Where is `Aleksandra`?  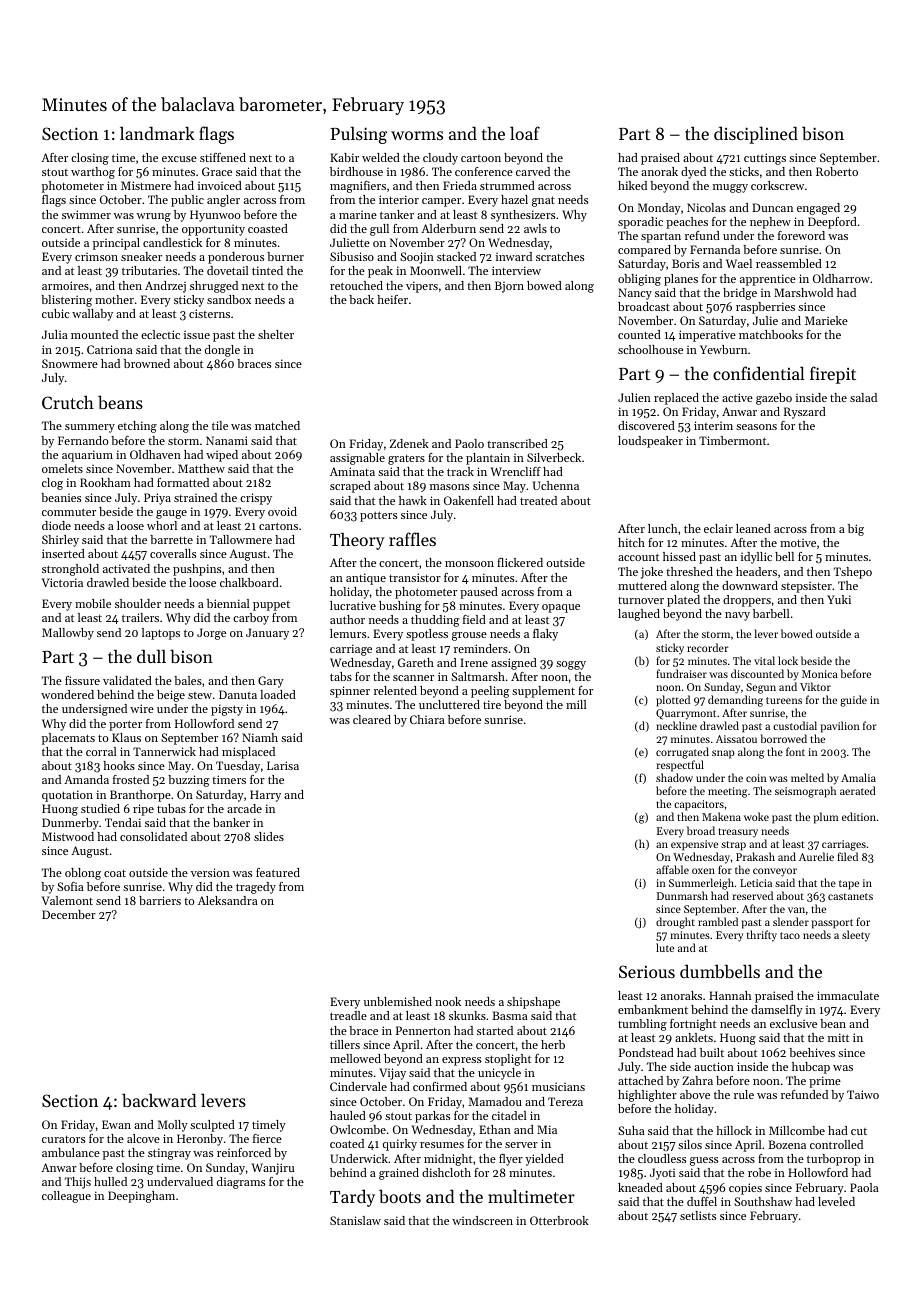
Aleksandra is located at coordinates (228, 900).
